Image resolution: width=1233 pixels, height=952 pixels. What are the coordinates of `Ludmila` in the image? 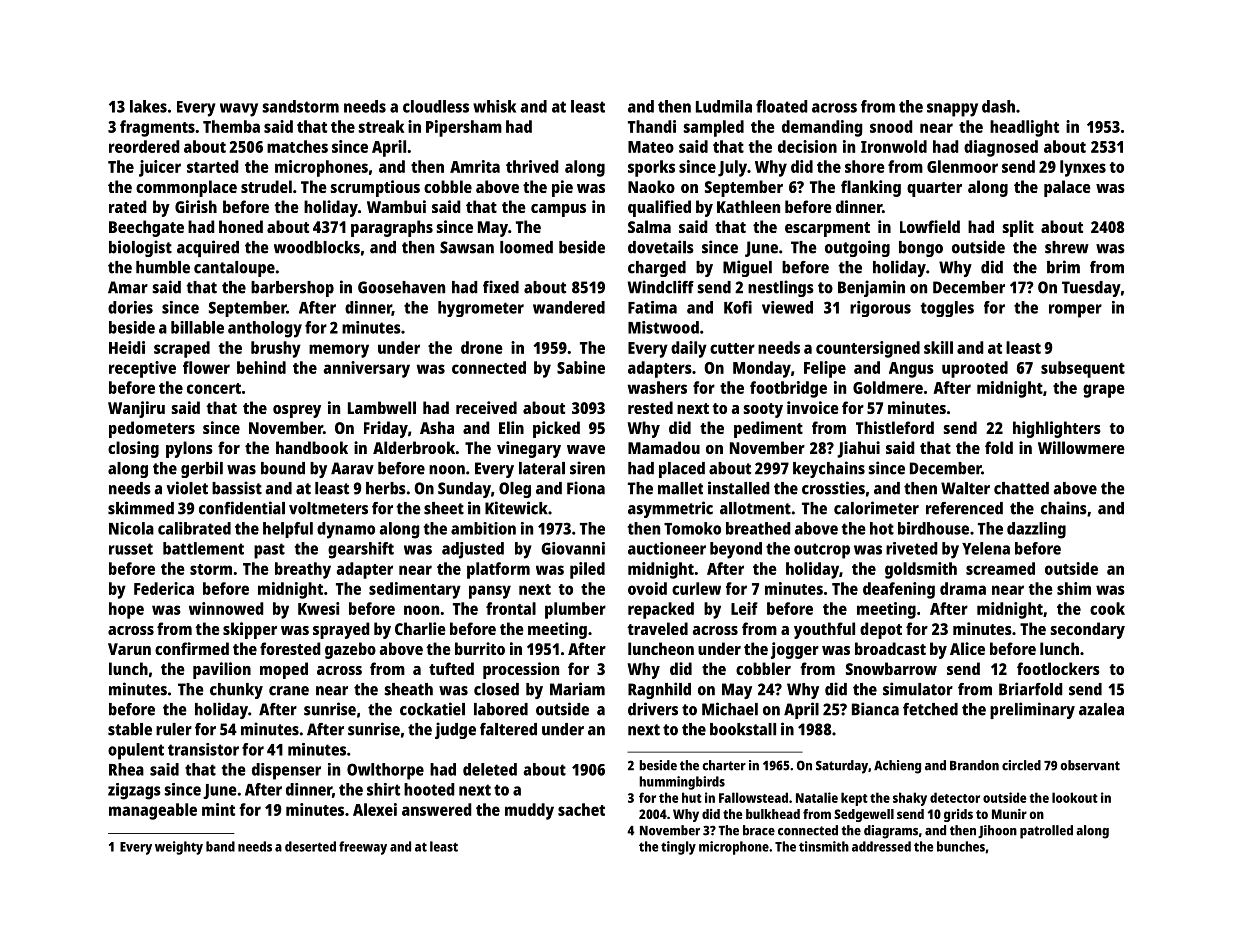 It's located at (724, 106).
